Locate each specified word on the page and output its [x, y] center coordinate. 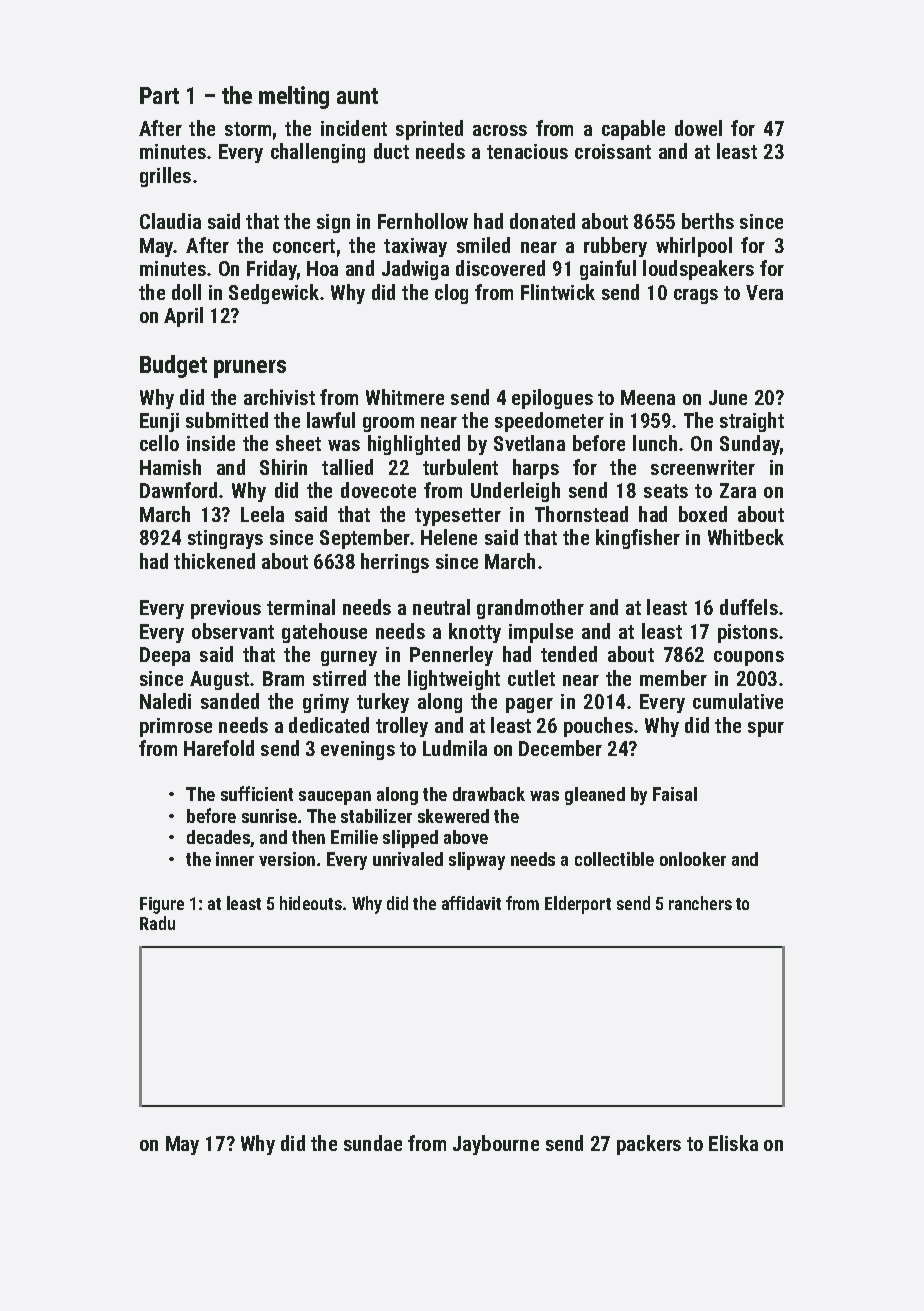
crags [696, 296]
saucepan [335, 798]
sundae [373, 1143]
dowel [698, 128]
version [287, 859]
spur [766, 729]
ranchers [700, 903]
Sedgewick [274, 294]
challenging [318, 153]
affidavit [471, 903]
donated [542, 221]
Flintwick [558, 292]
